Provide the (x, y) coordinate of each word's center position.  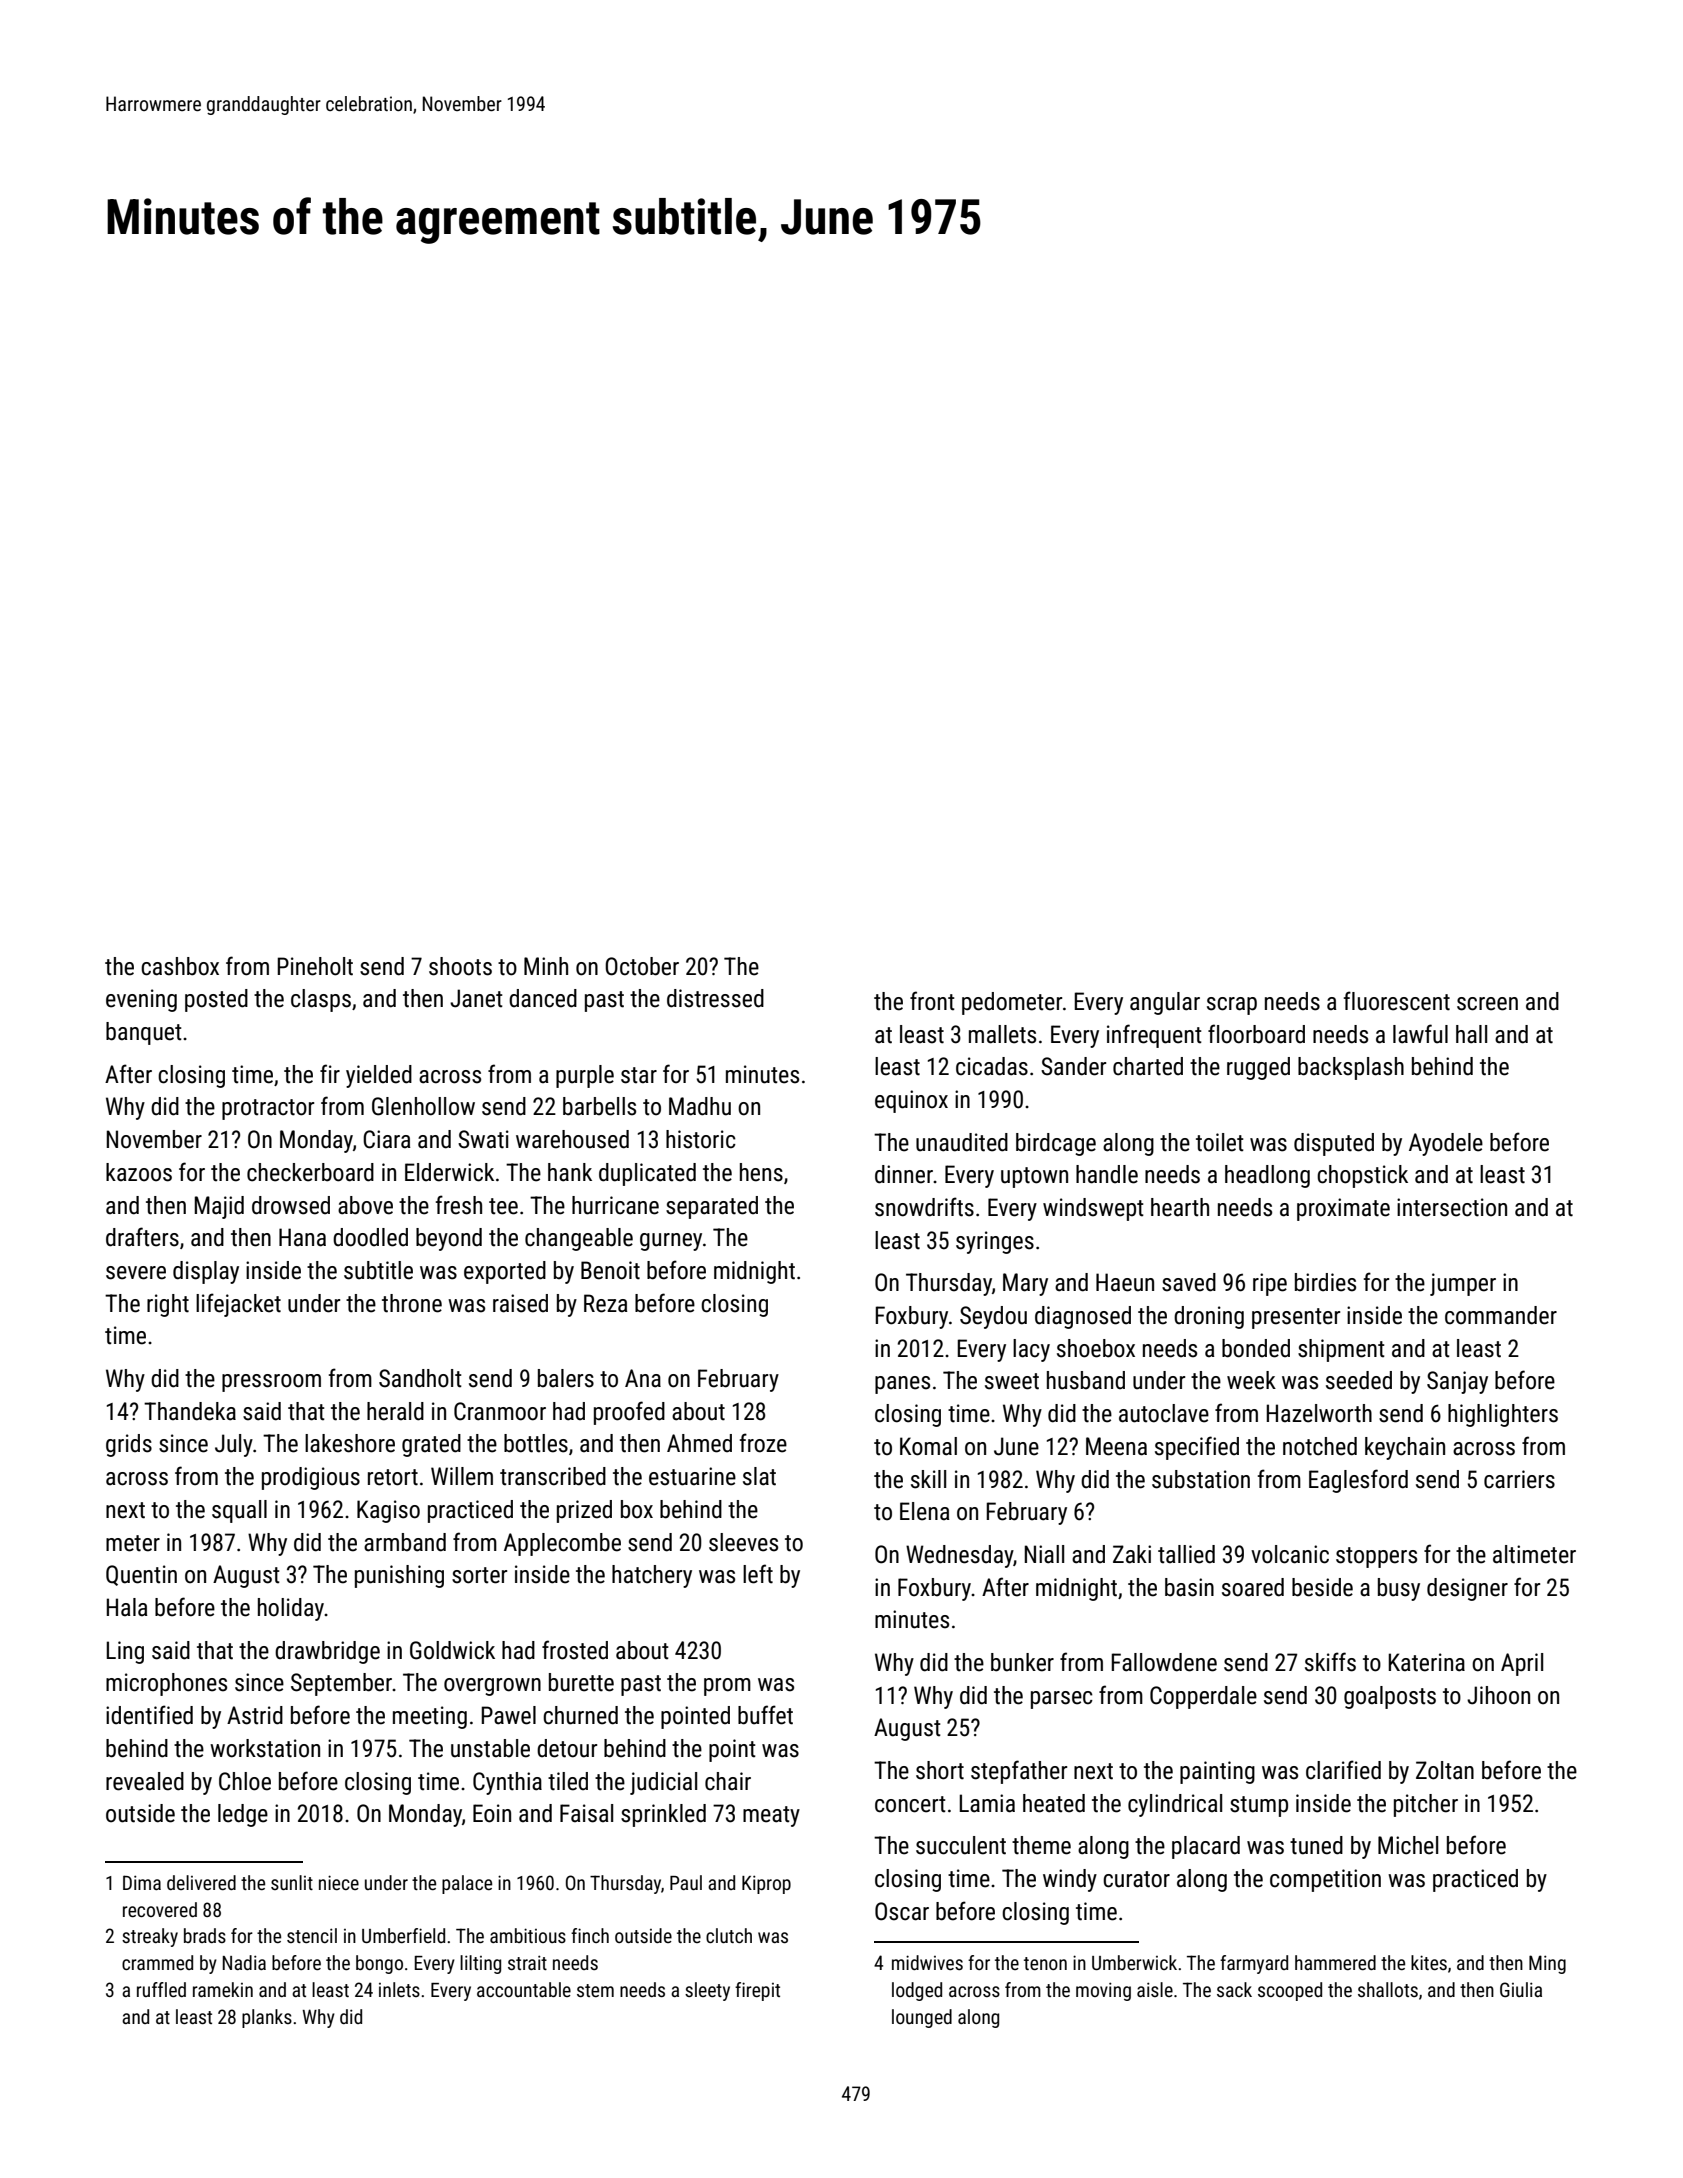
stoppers (1376, 1557)
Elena (924, 1511)
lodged (917, 1991)
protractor (268, 1109)
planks (267, 2018)
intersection (1452, 1207)
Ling (125, 1652)
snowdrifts (924, 1207)
